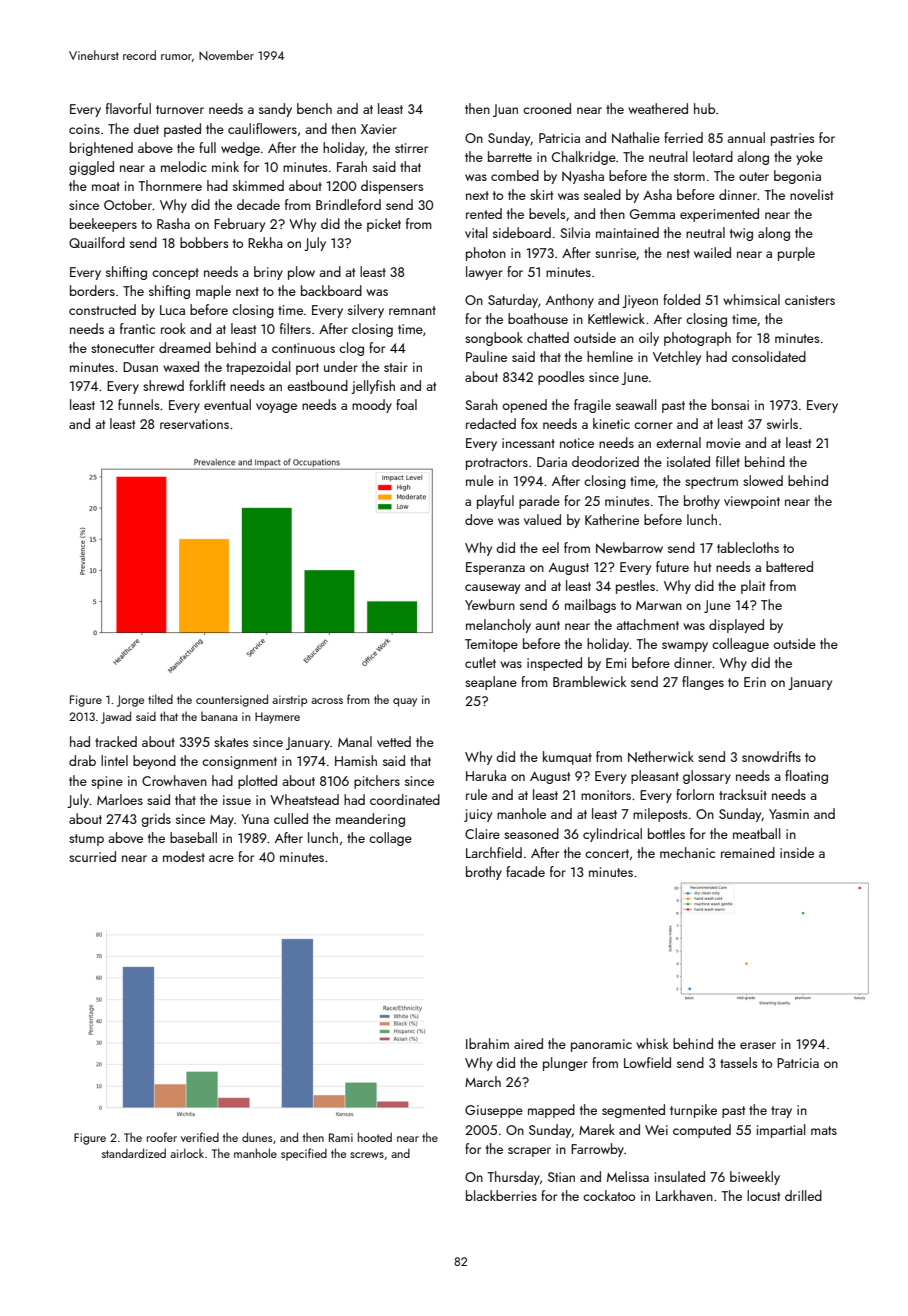  I want to click on stonecutter, so click(123, 348).
